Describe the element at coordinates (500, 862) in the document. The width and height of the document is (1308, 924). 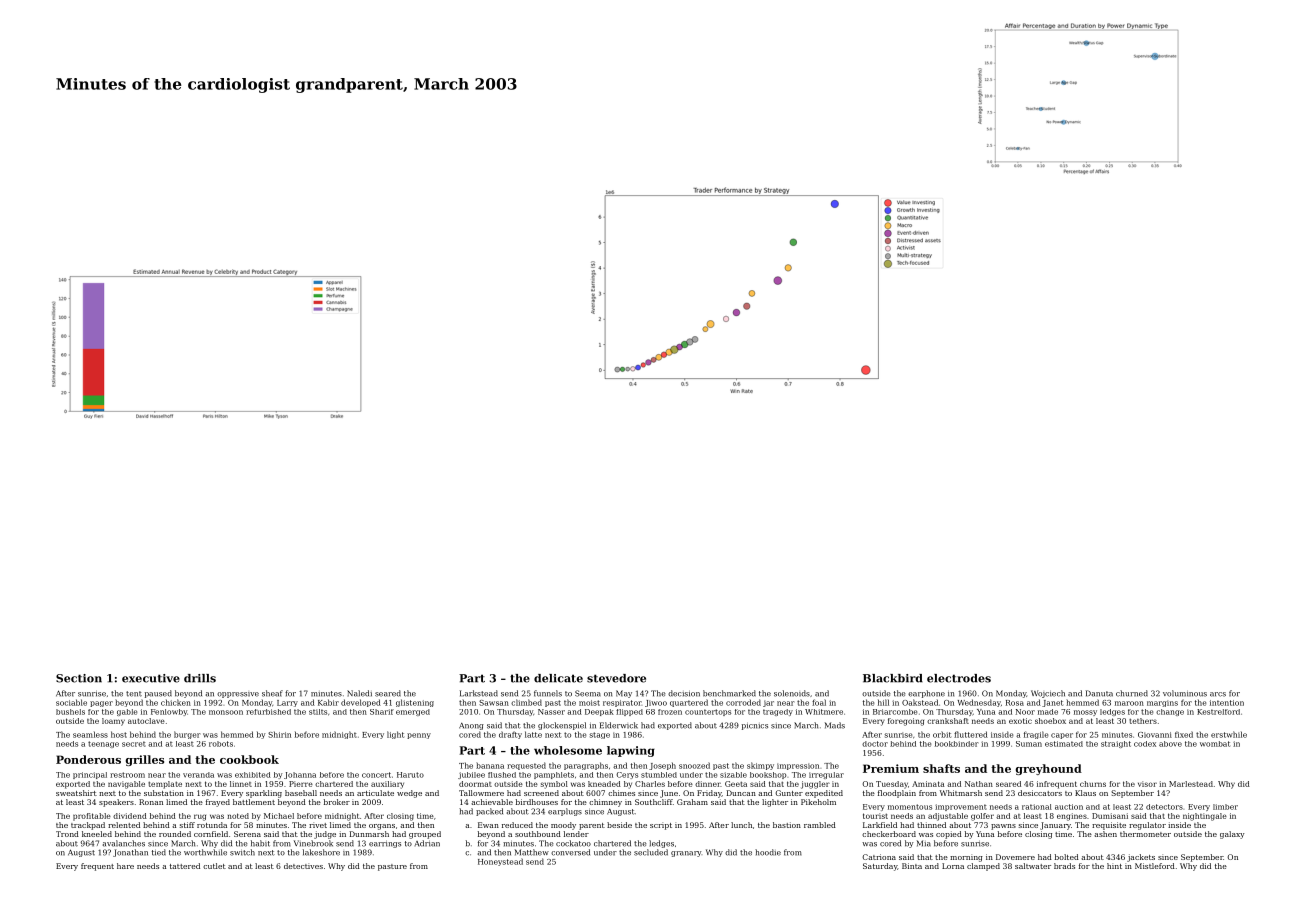
I see `Honeystead` at that location.
